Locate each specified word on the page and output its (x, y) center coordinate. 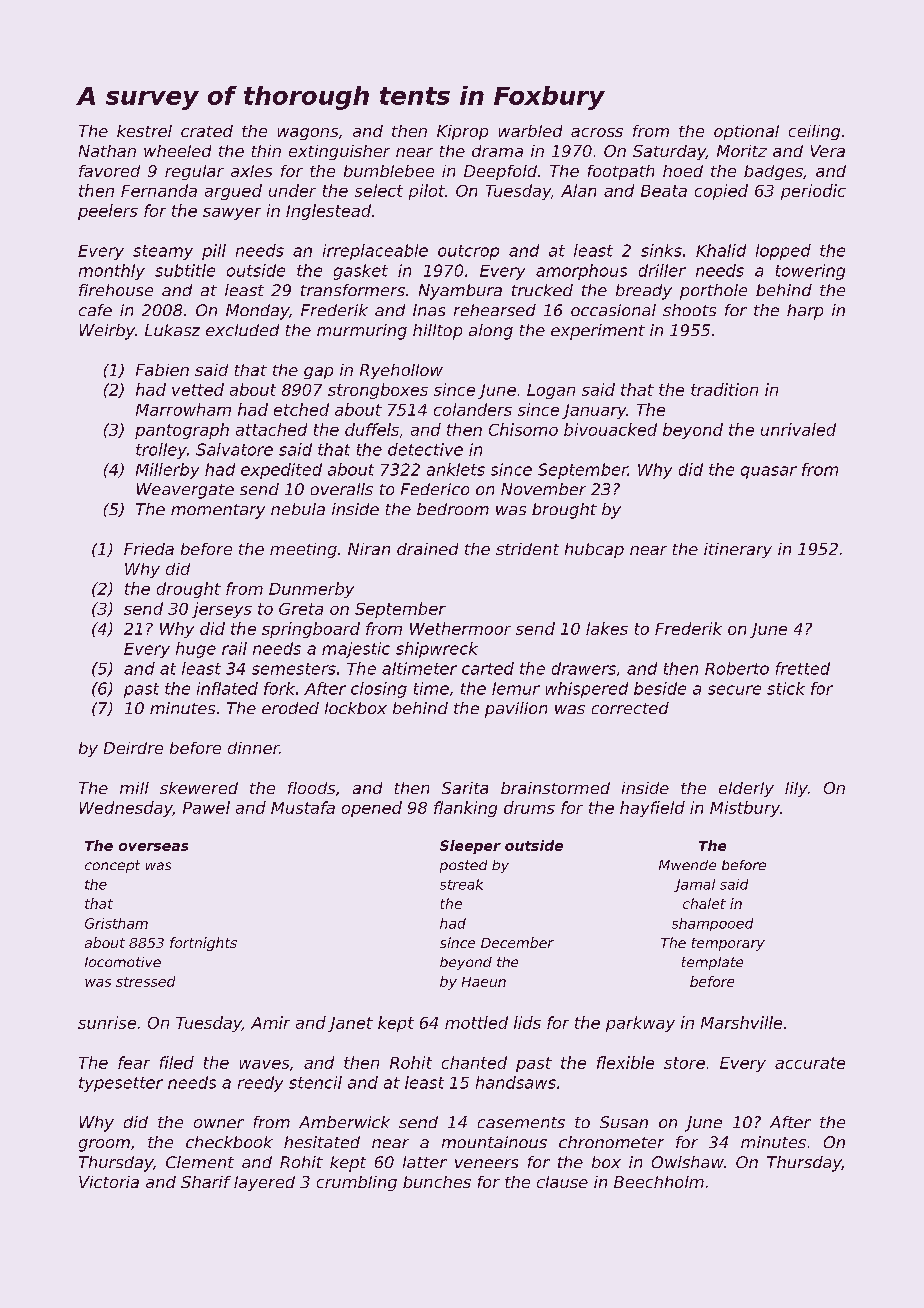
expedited (281, 471)
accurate (810, 1063)
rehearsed (495, 310)
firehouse (116, 290)
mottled (476, 1022)
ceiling (814, 132)
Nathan (107, 151)
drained (427, 549)
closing (379, 690)
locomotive (123, 962)
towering (810, 272)
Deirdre (133, 748)
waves (264, 1064)
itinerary (738, 550)
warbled (530, 131)
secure (734, 690)
